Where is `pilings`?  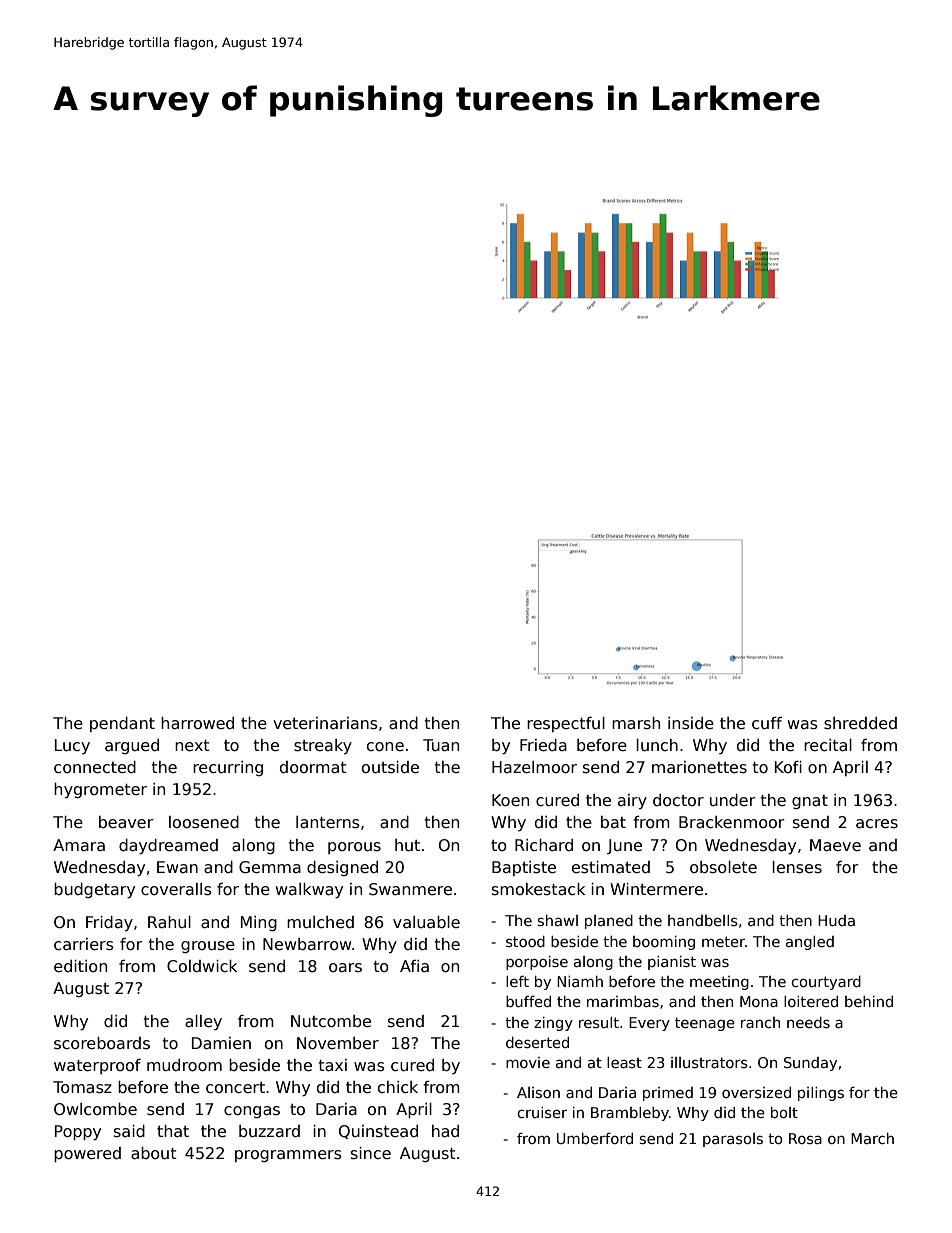 pilings is located at coordinates (821, 1094).
